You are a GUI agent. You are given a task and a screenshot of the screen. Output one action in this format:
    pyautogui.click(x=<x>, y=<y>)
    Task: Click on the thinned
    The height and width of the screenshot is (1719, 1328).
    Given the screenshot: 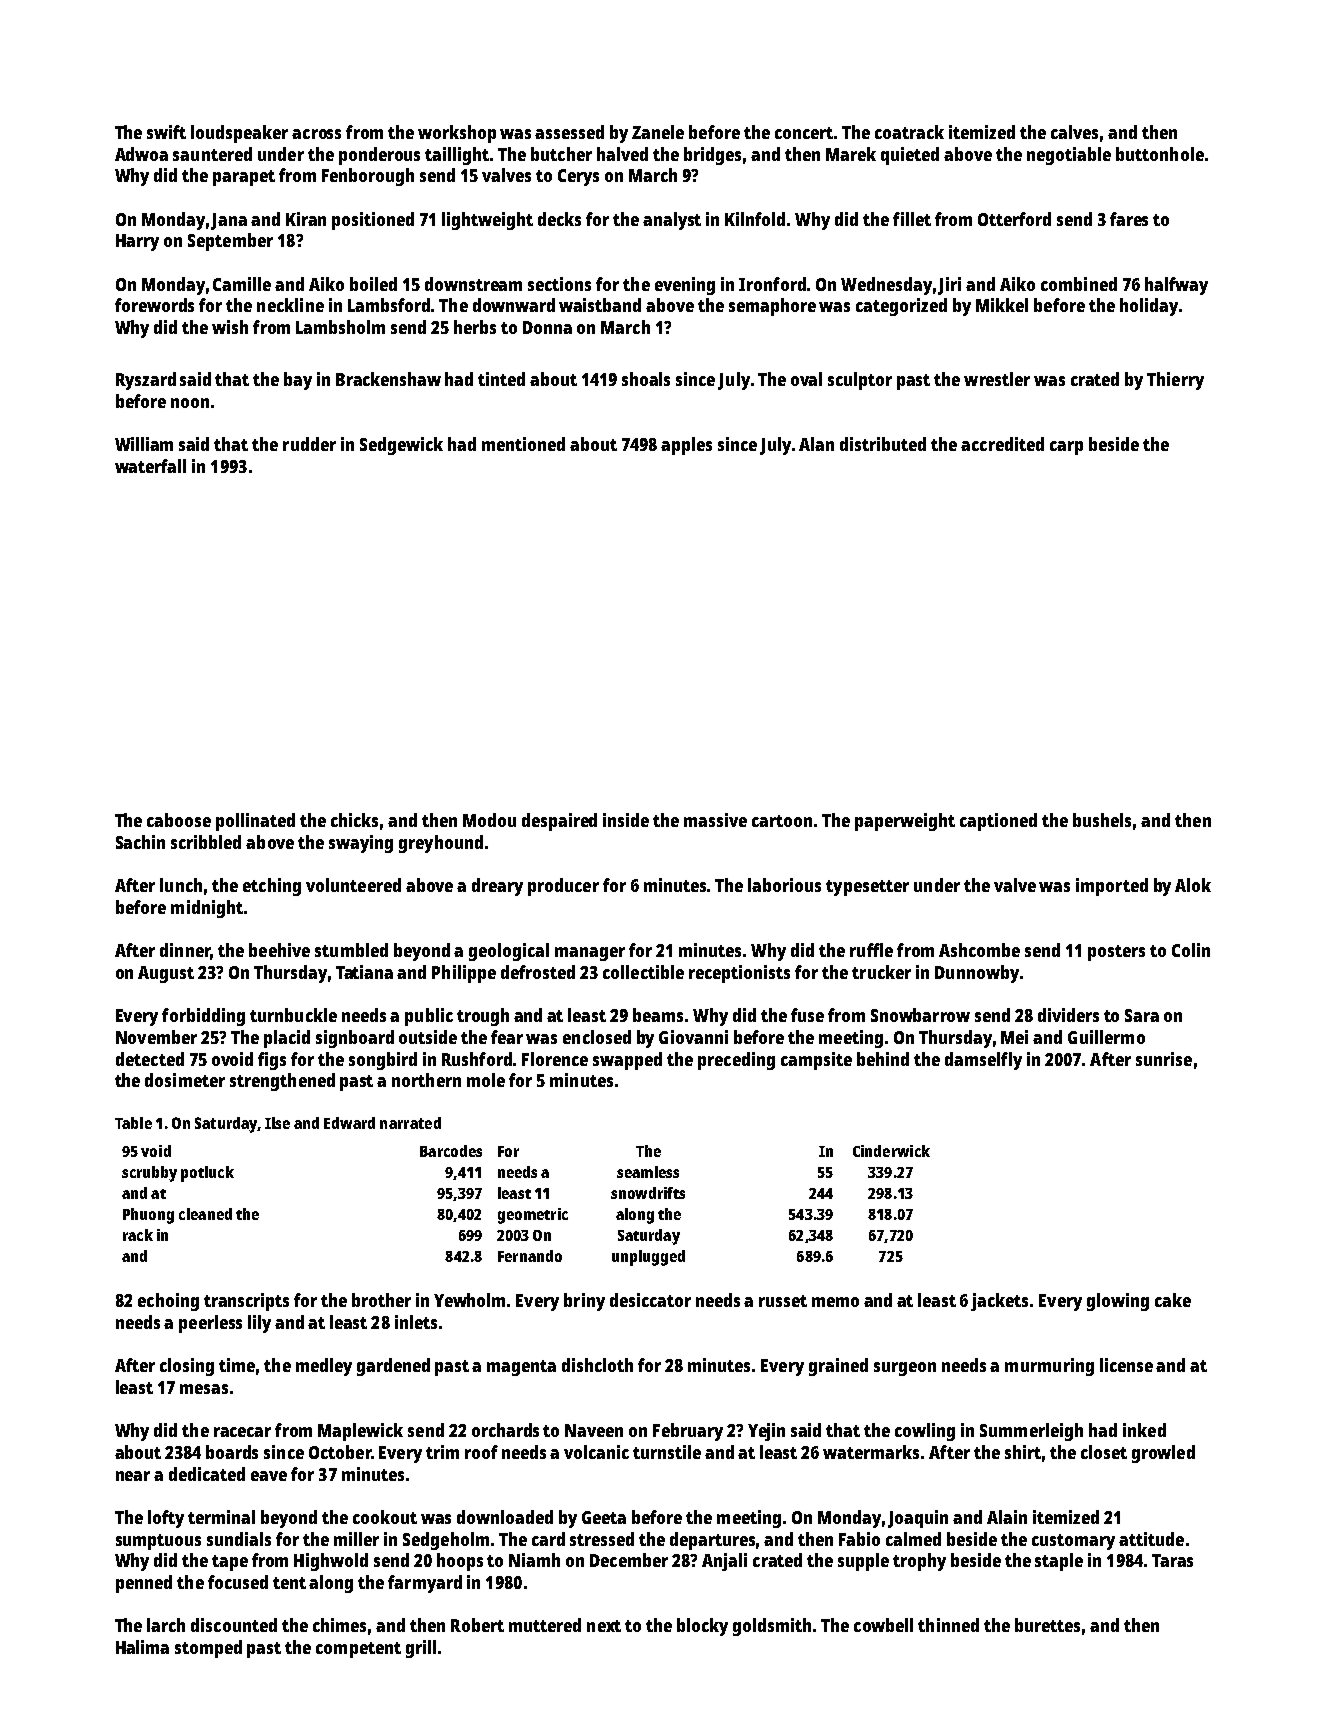 What is the action you would take?
    pyautogui.click(x=948, y=1625)
